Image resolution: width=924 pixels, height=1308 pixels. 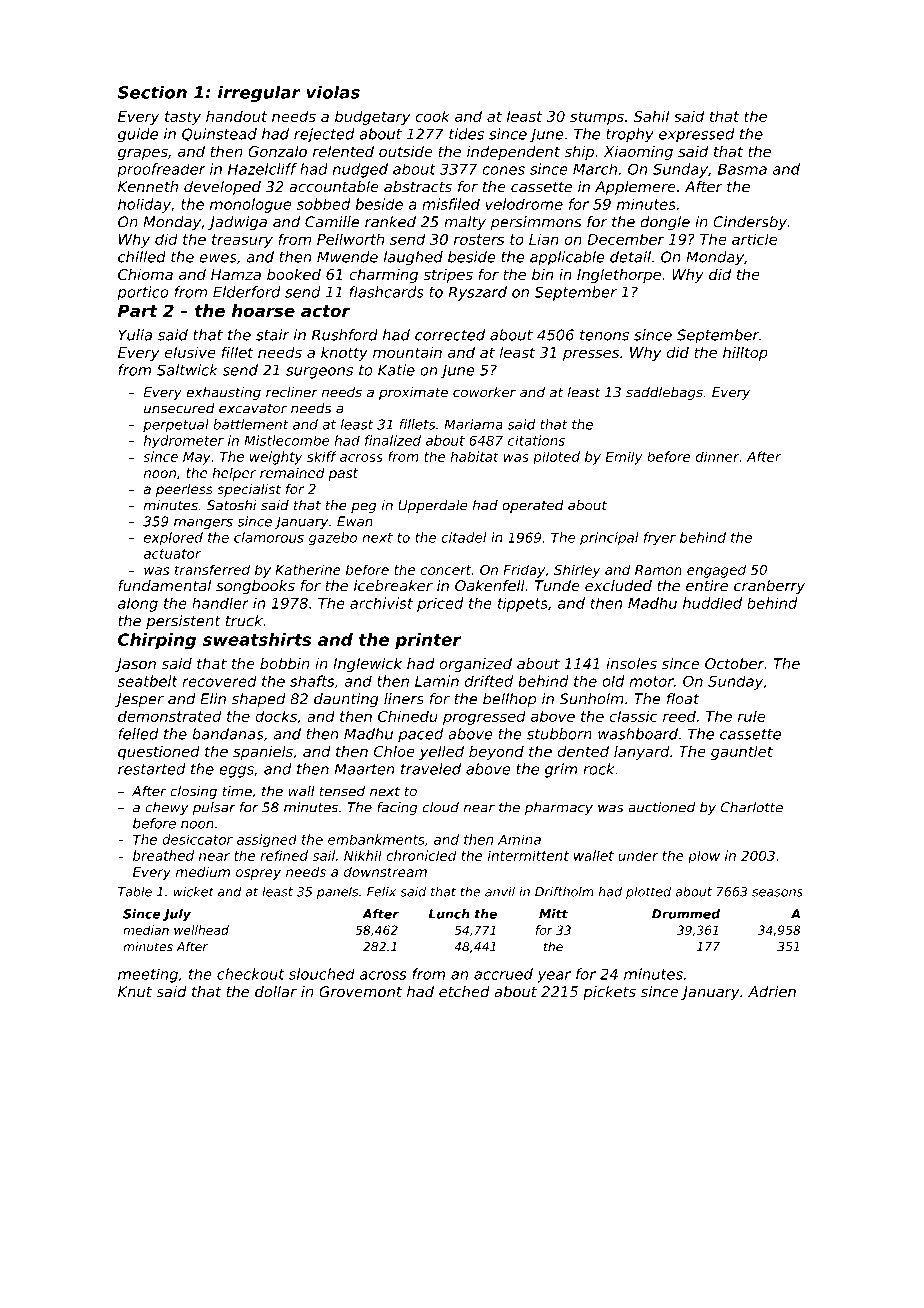 I want to click on coworker, so click(x=484, y=392).
